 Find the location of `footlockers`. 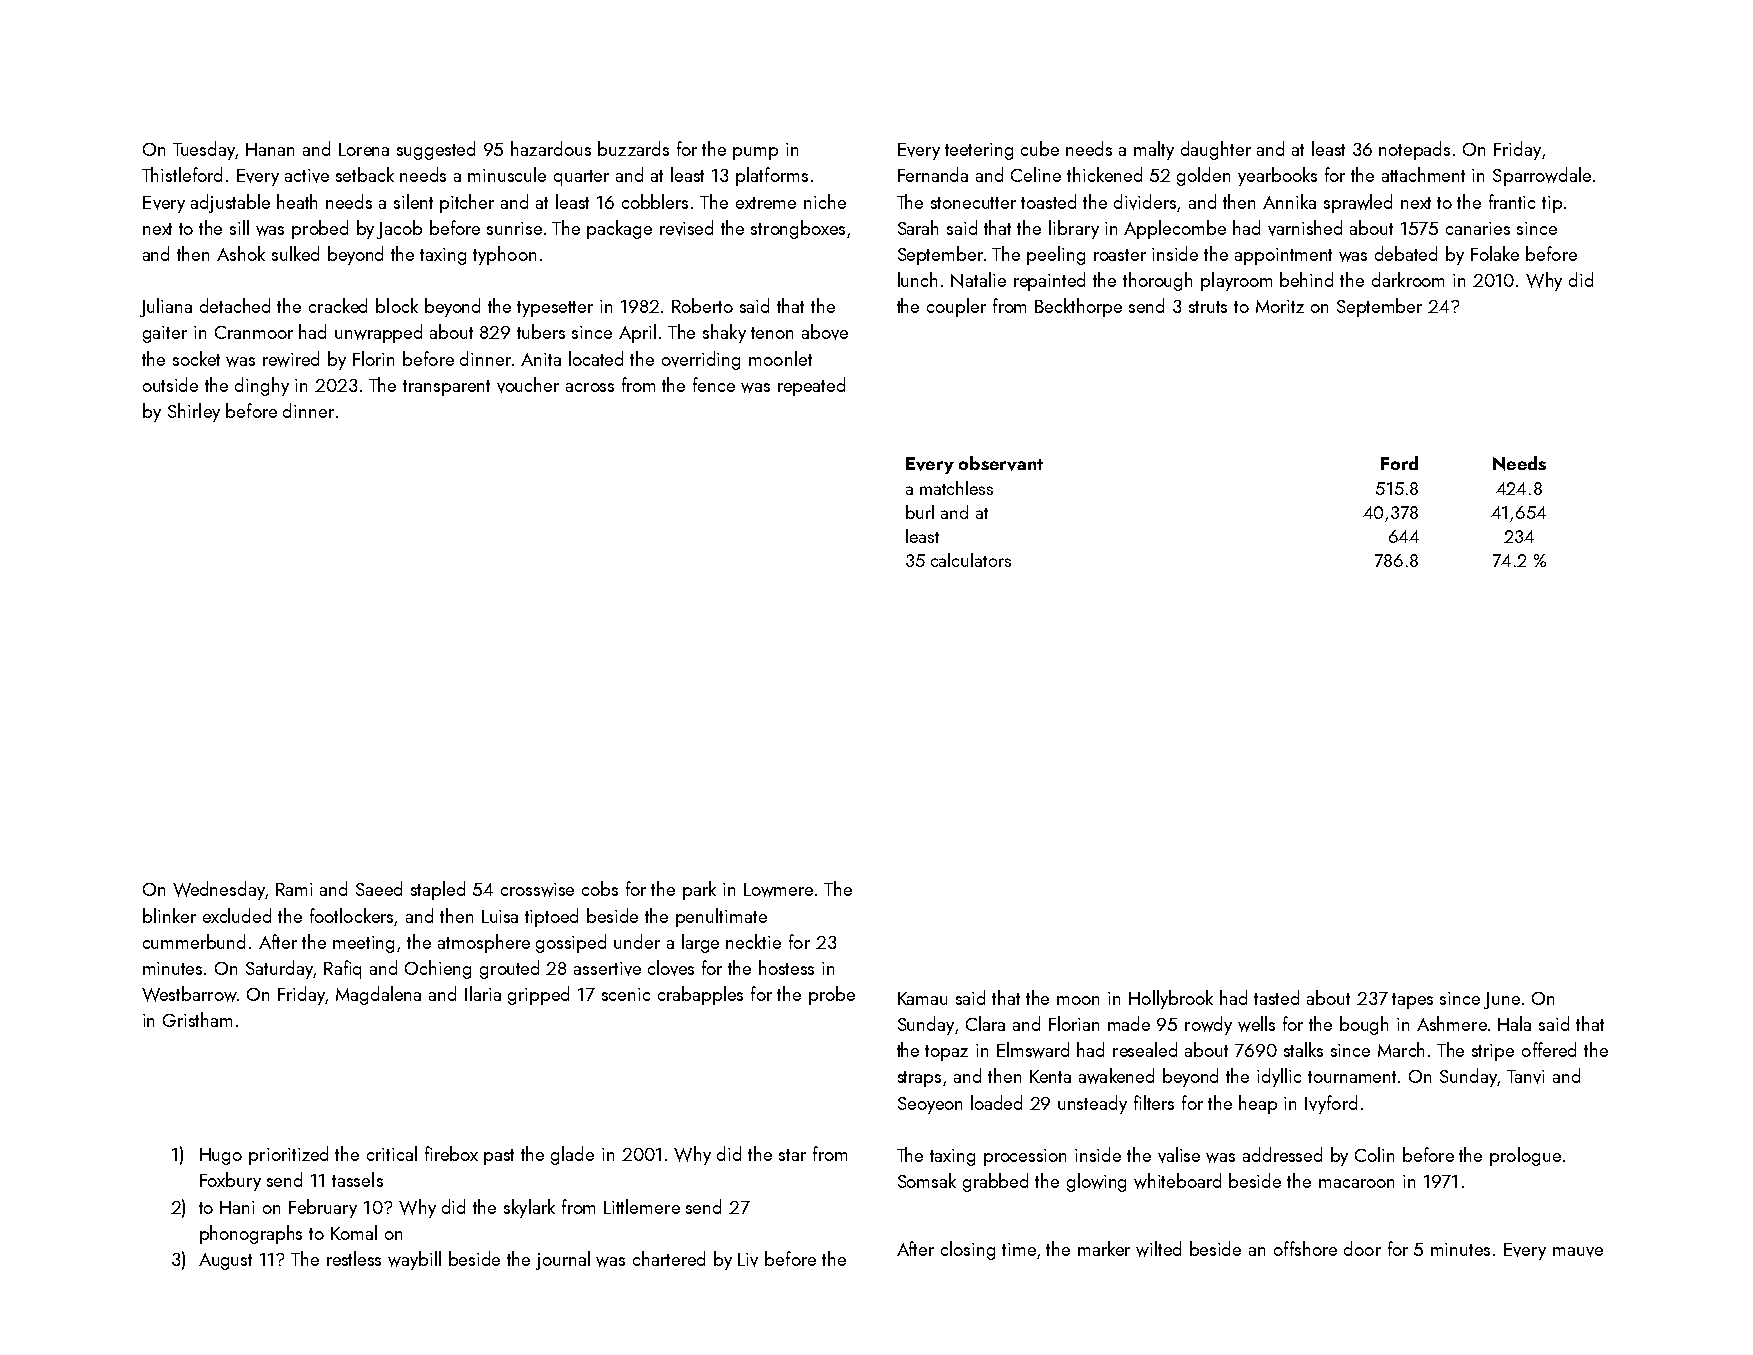

footlockers is located at coordinates (351, 915).
